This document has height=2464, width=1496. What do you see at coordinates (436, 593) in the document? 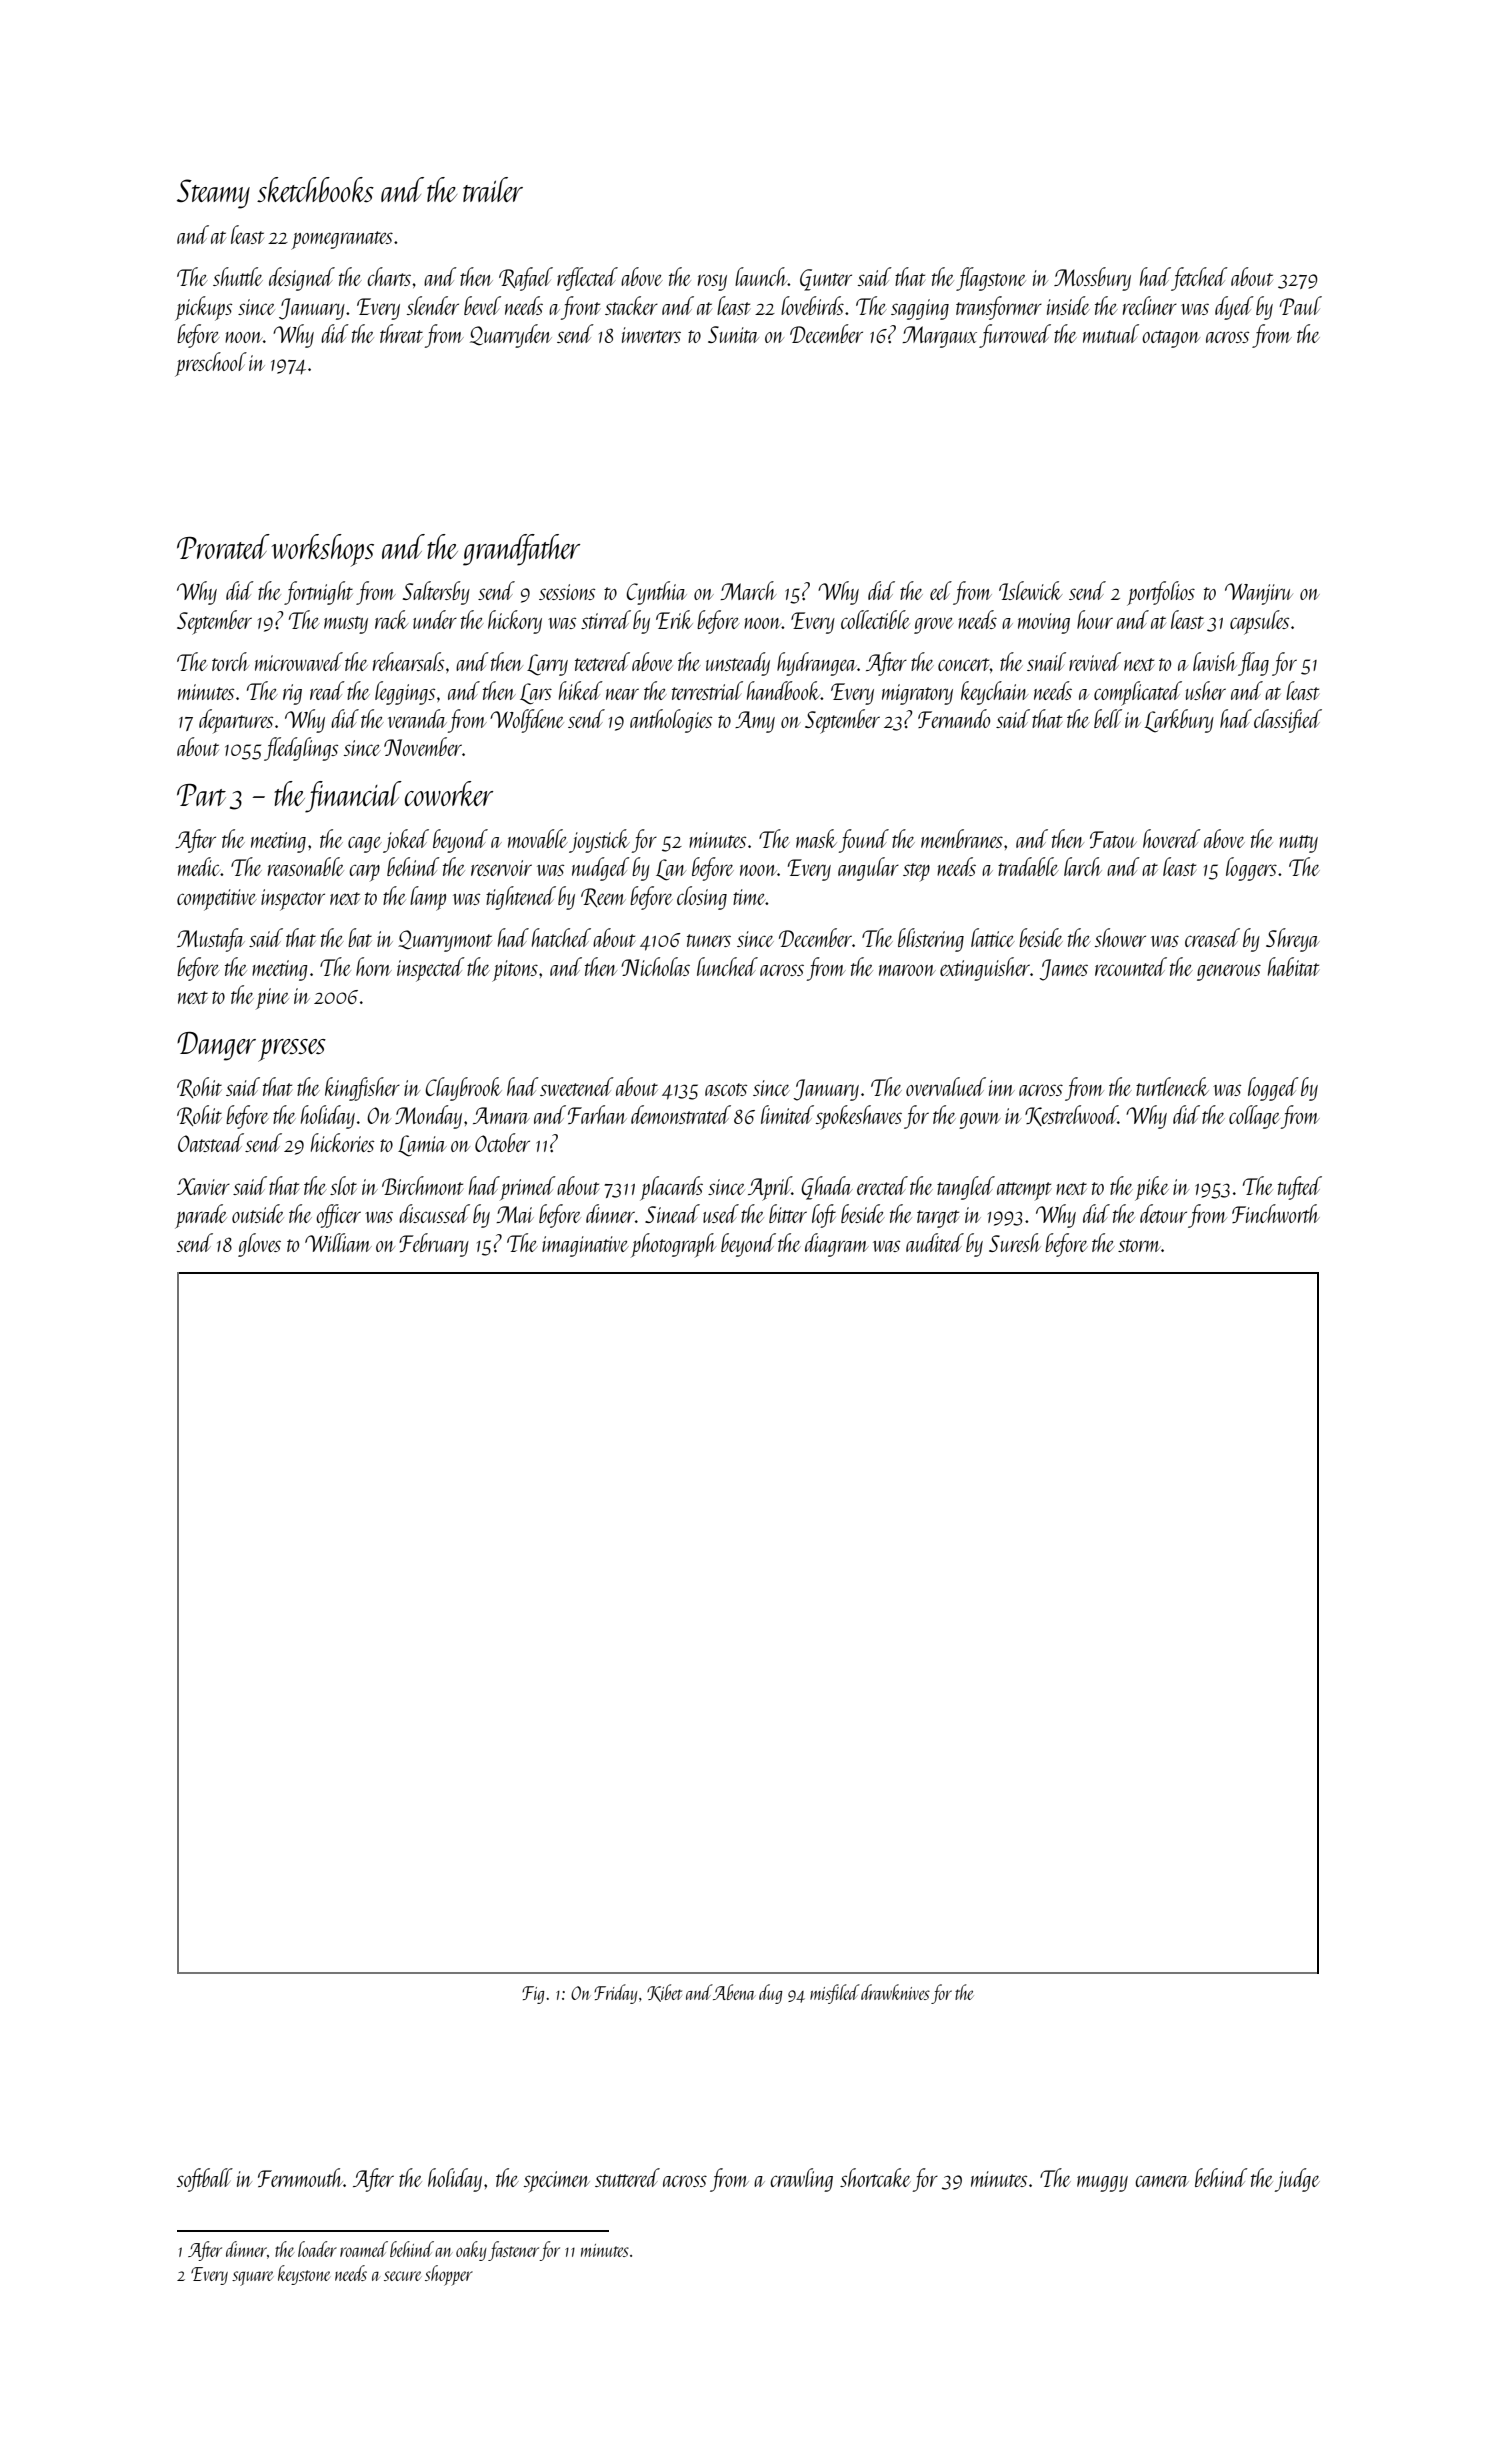
I see `Saltersby` at bounding box center [436, 593].
